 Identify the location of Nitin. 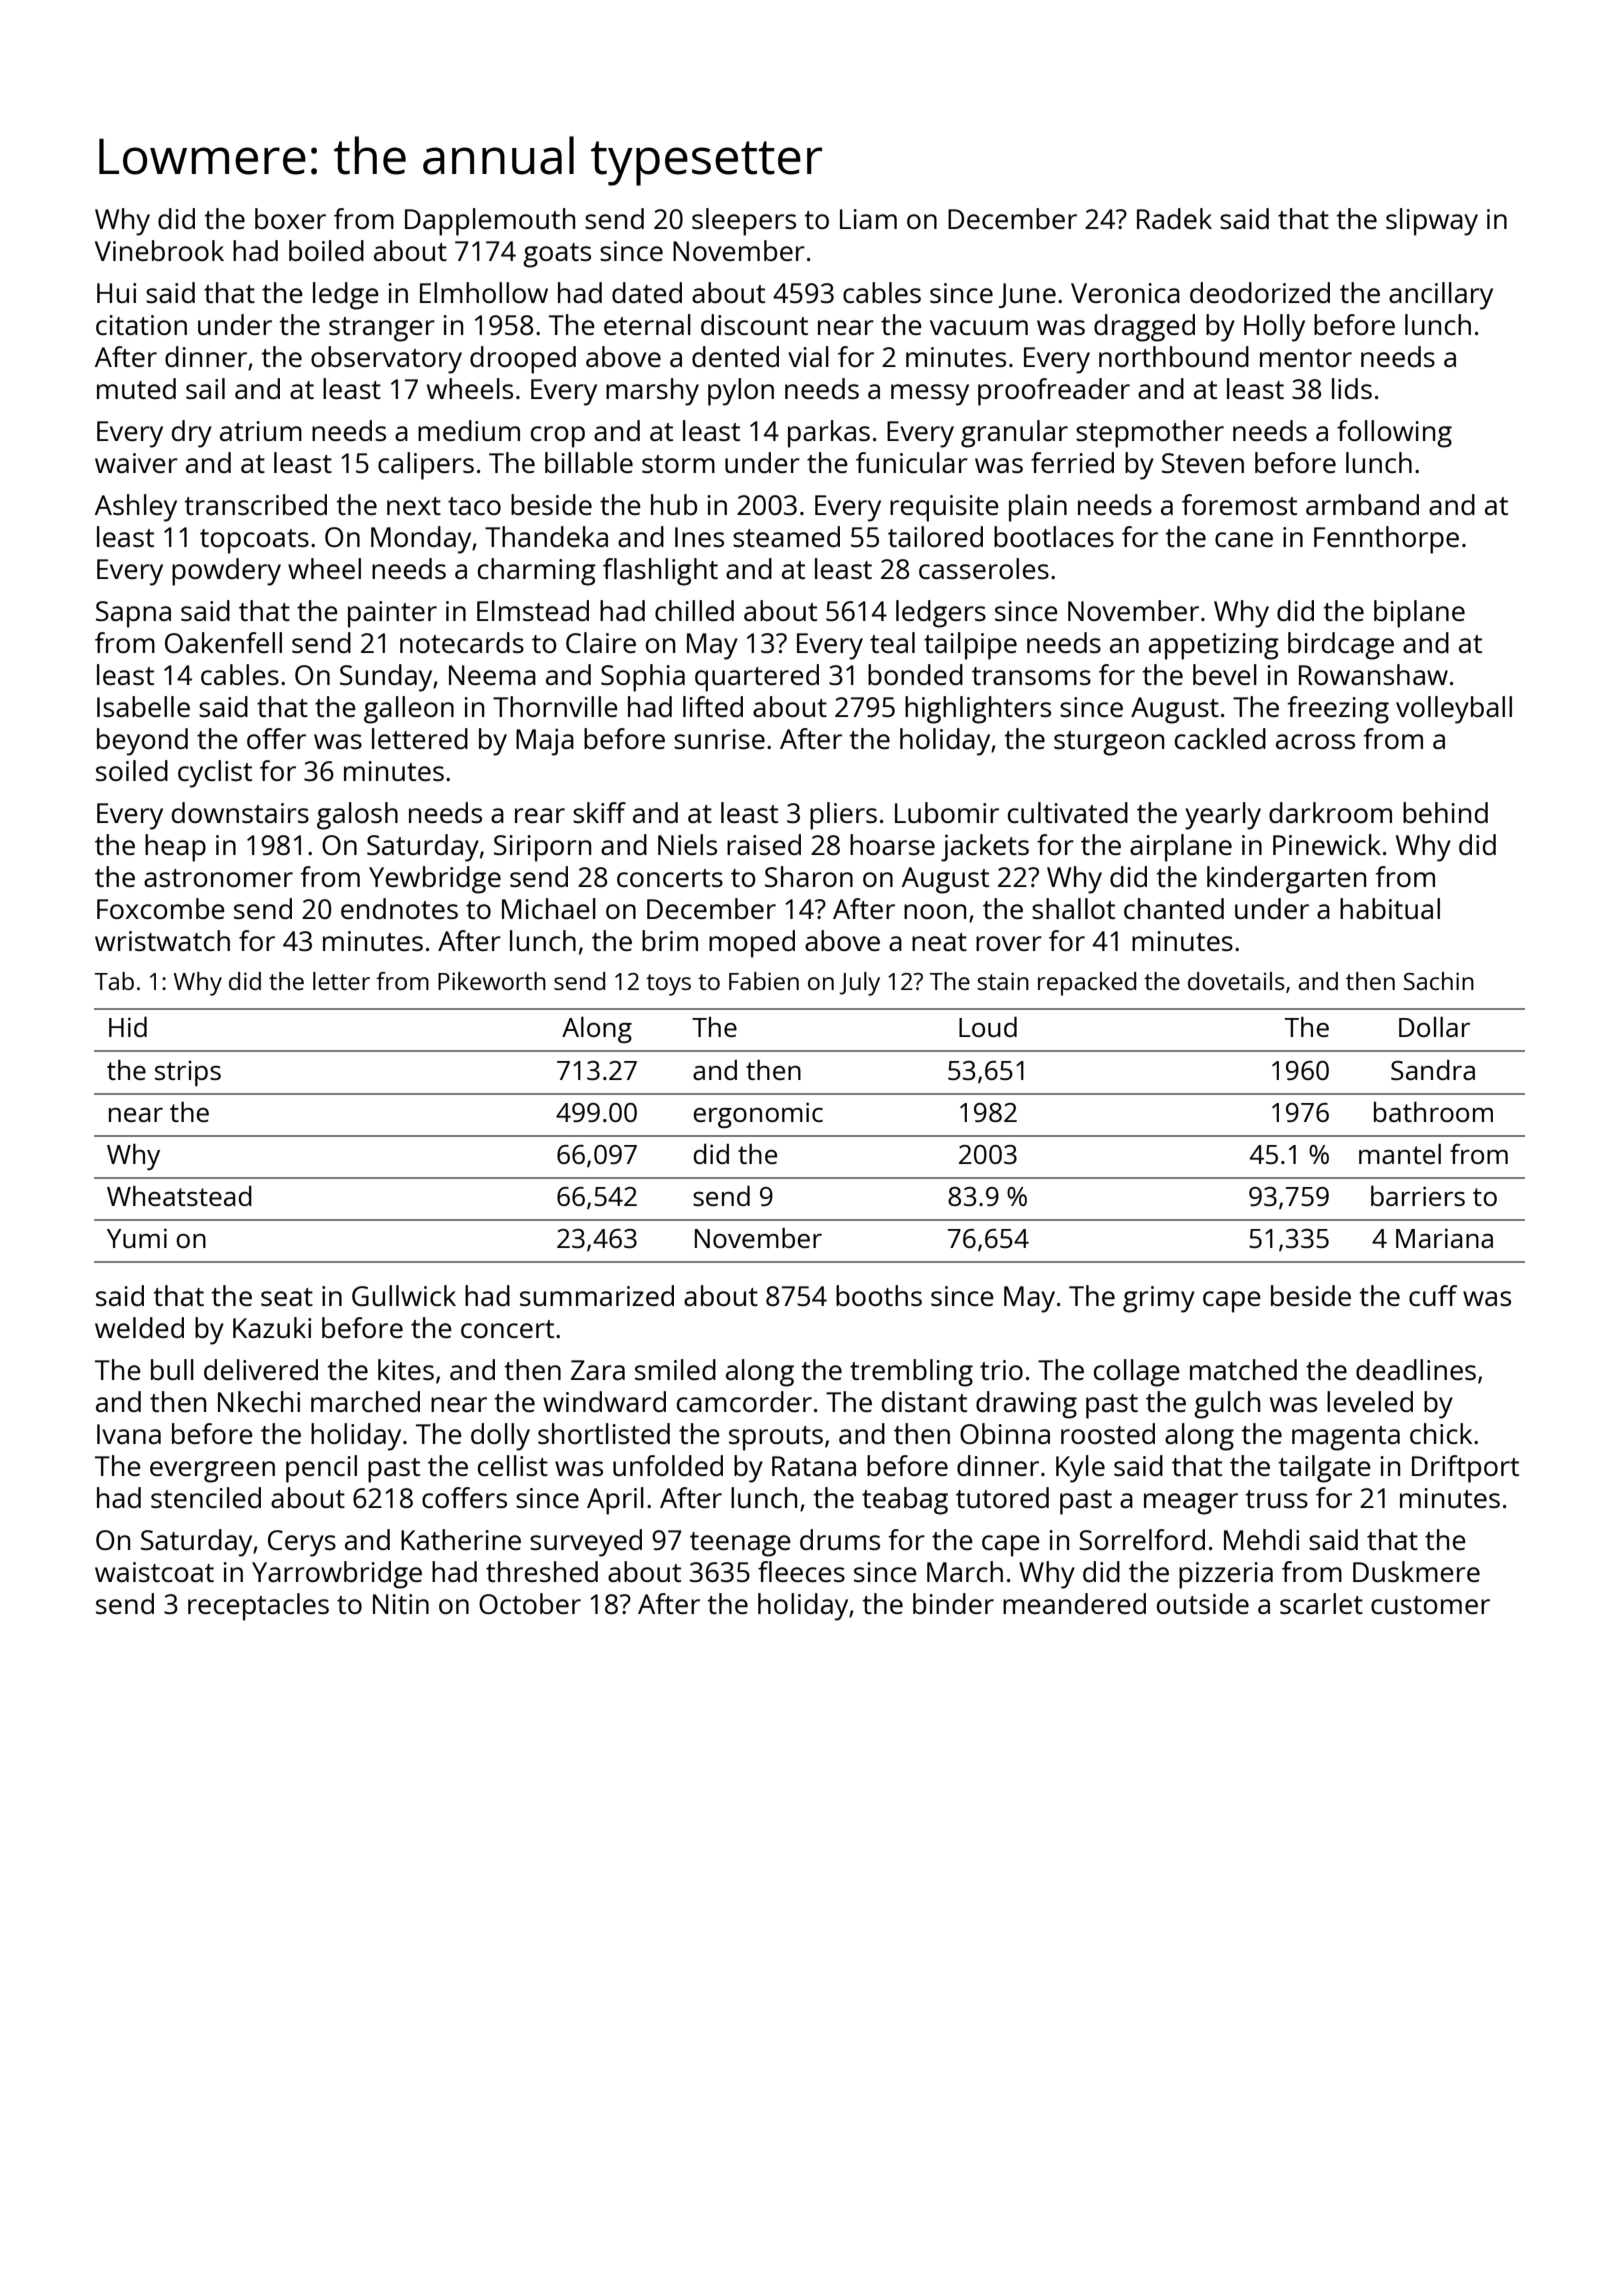
(401, 1604).
